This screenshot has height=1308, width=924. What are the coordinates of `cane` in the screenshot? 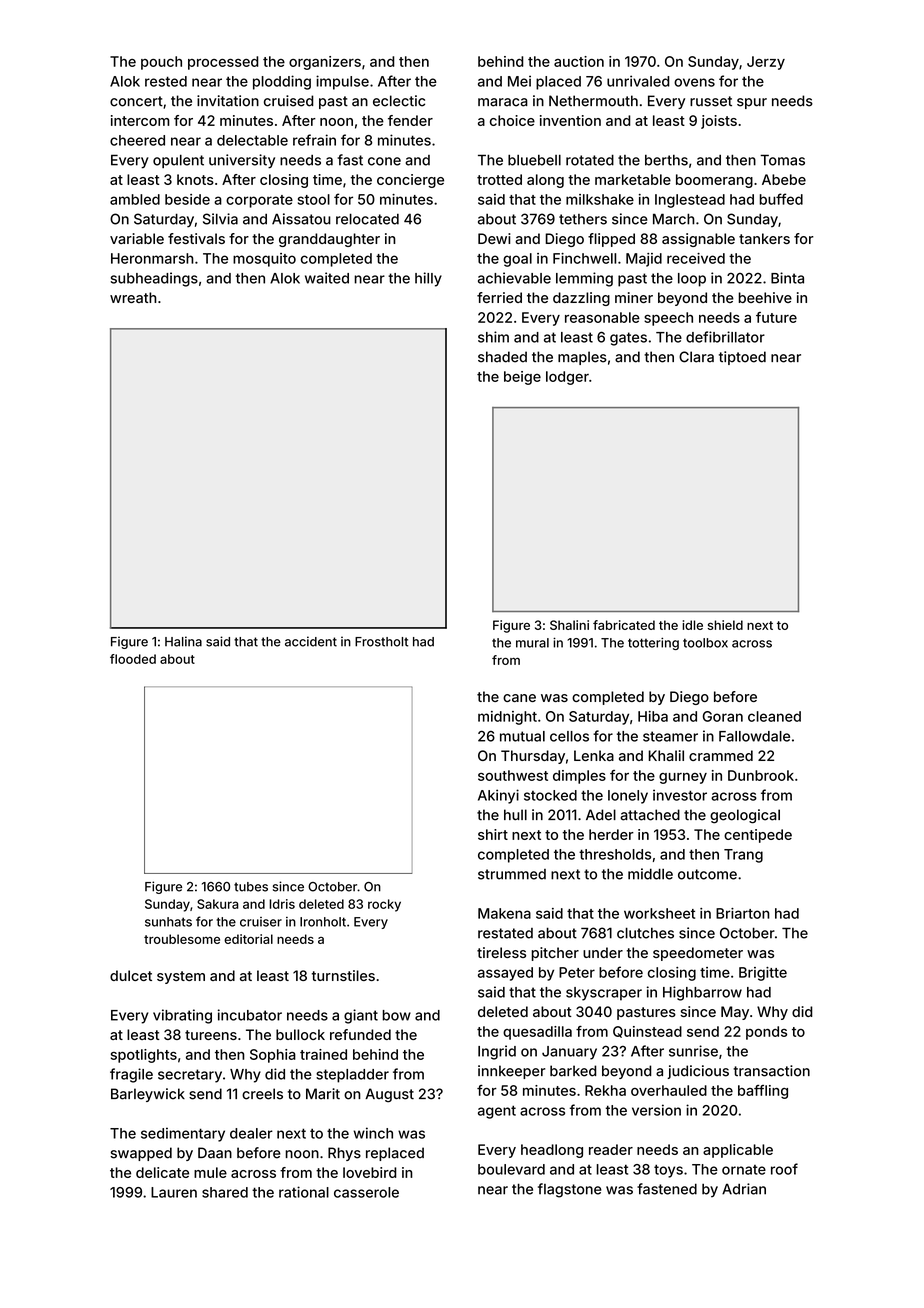 It's located at (519, 698).
